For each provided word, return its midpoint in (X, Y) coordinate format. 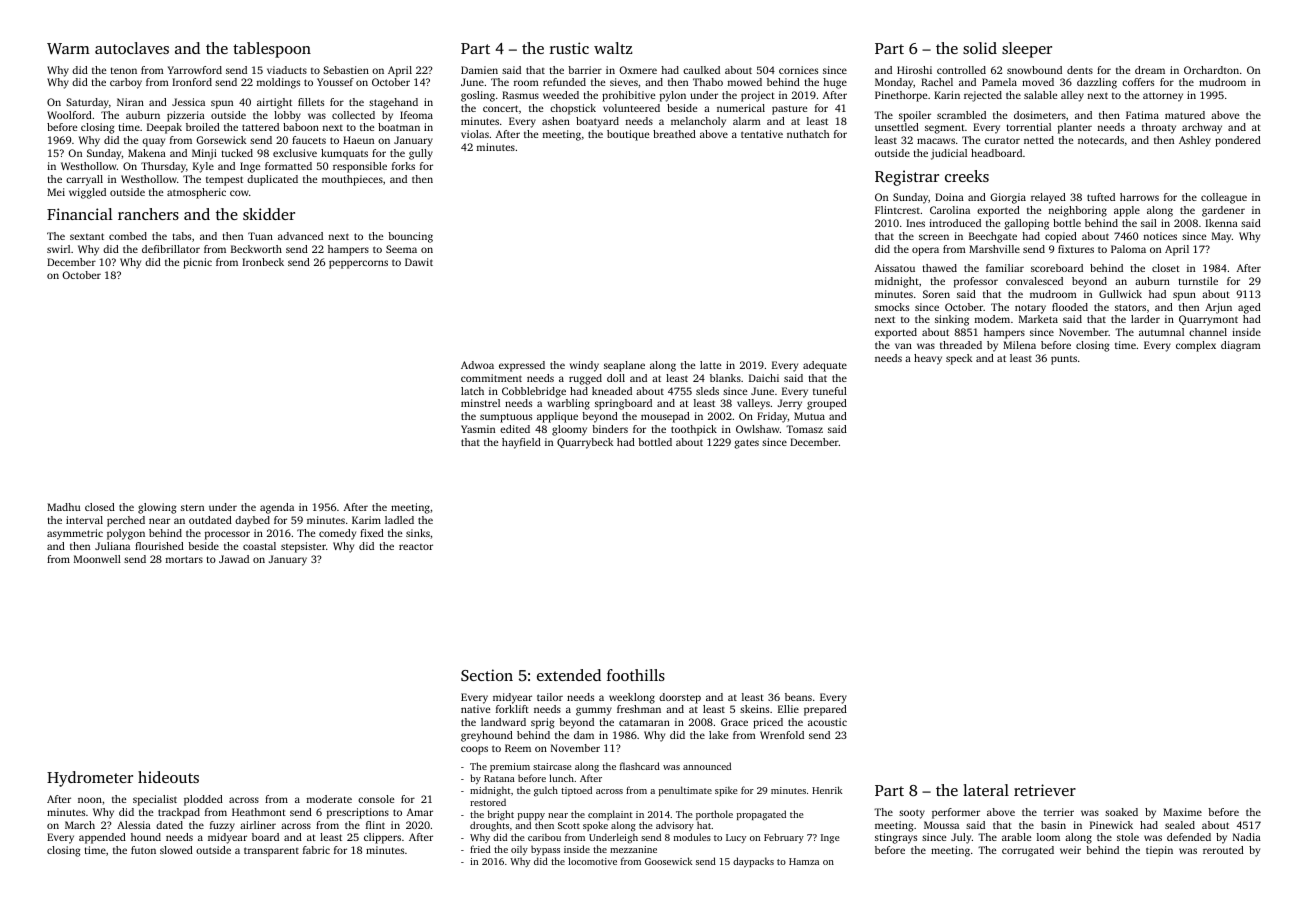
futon (143, 850)
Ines (915, 223)
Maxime (1182, 812)
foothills (636, 675)
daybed (252, 521)
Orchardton (1211, 70)
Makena (147, 153)
